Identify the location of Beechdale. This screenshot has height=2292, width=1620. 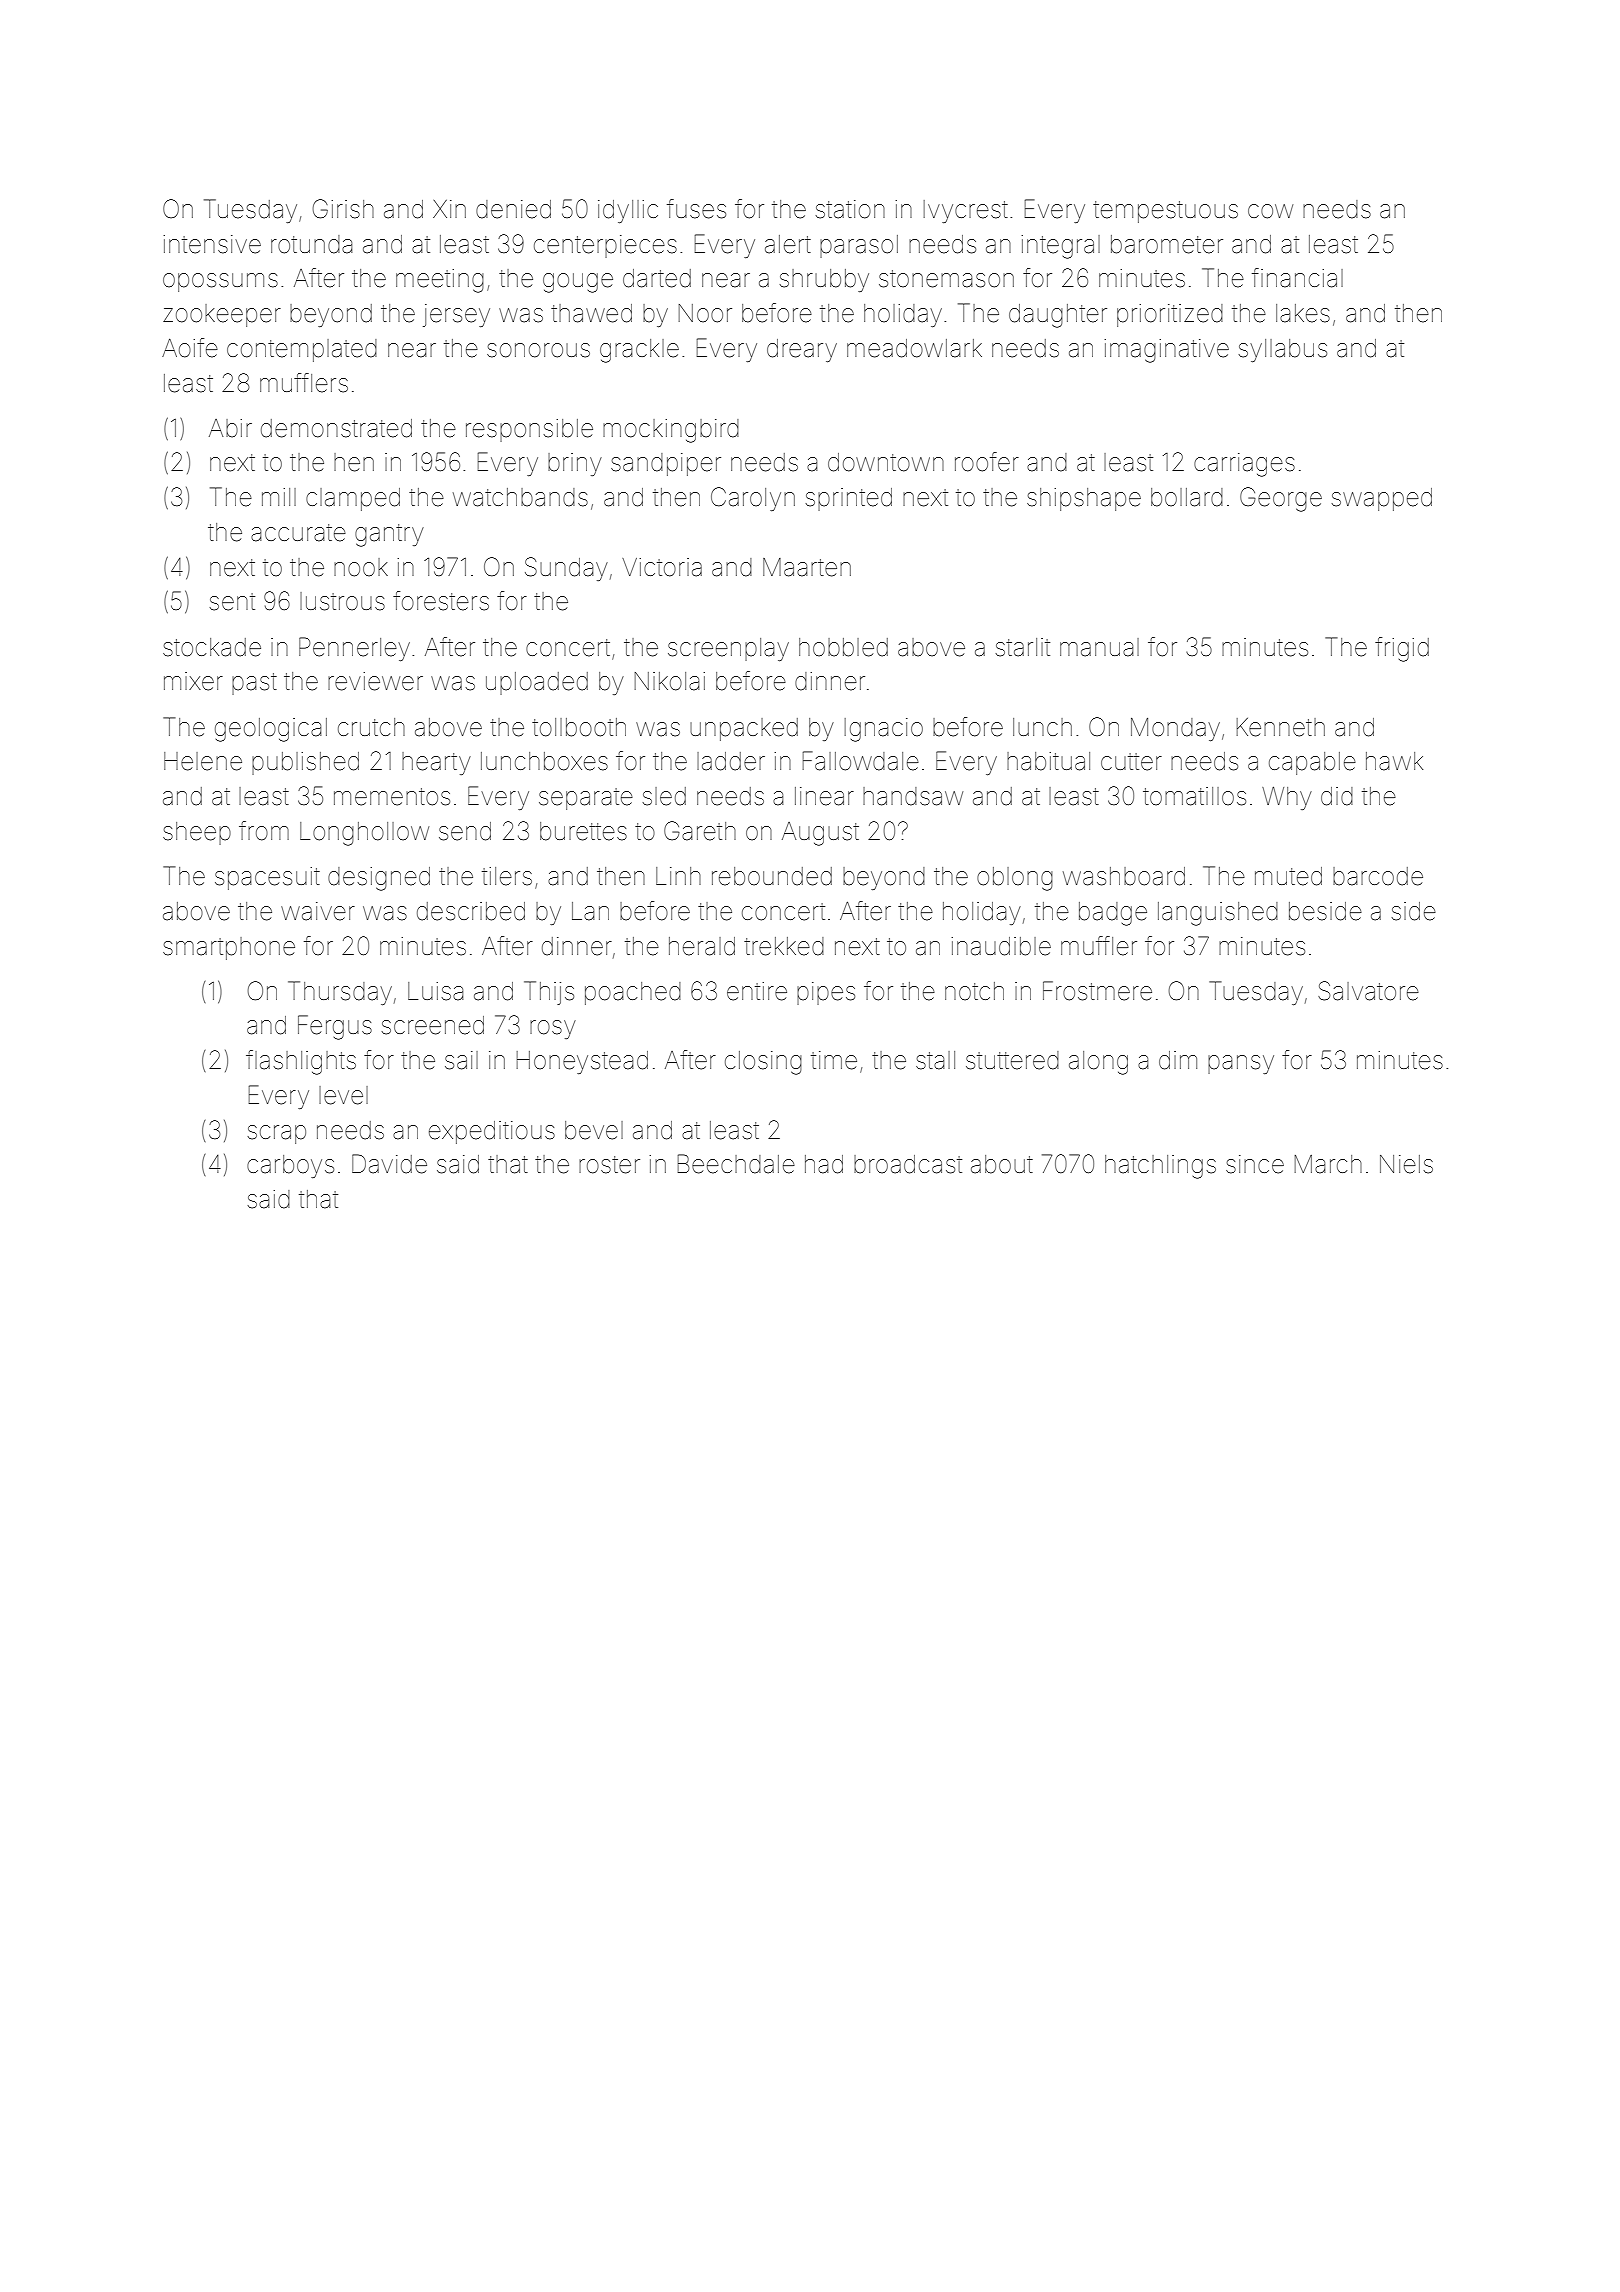
(736, 1164).
